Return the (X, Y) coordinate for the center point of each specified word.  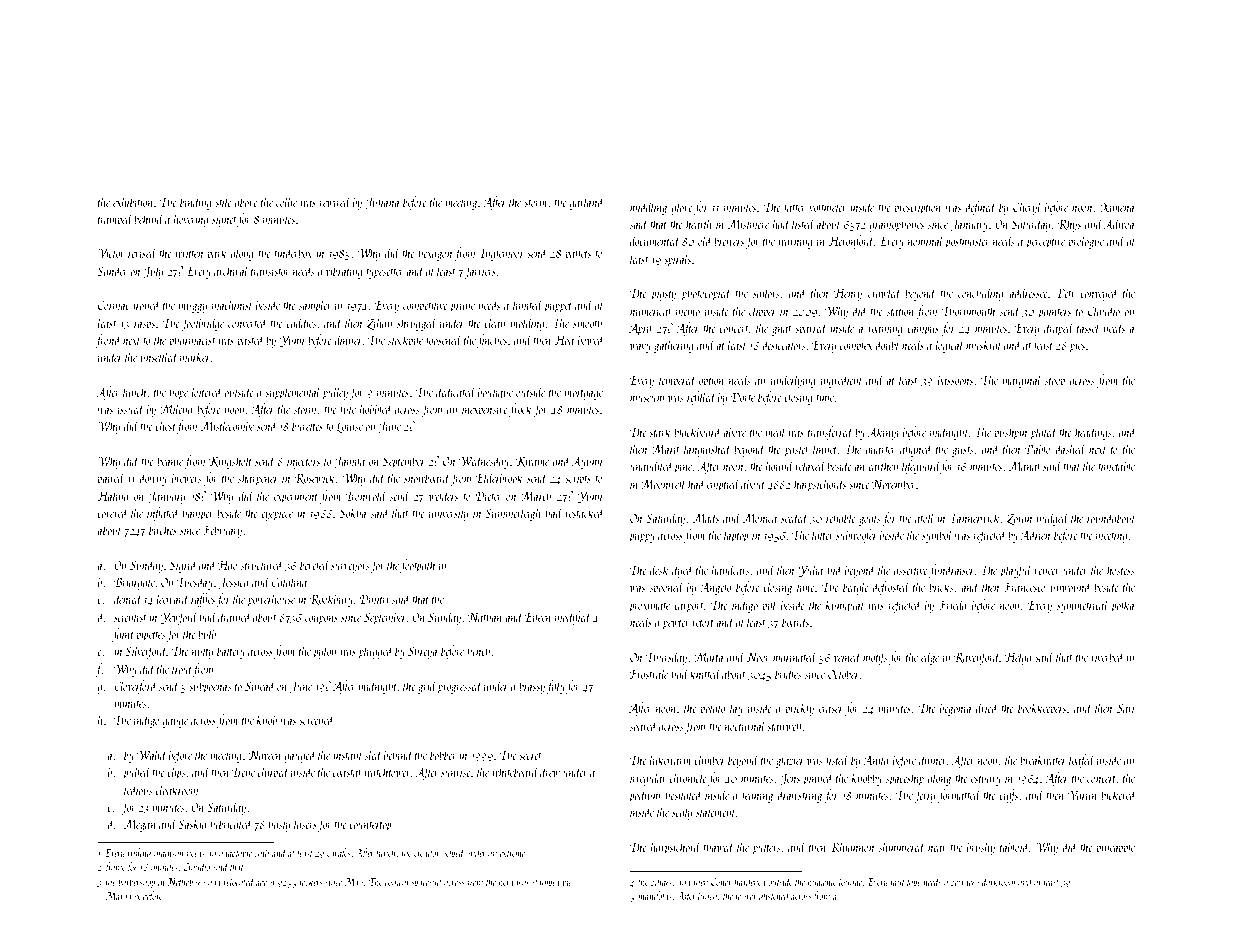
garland (587, 203)
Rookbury (331, 600)
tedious (138, 789)
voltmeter (828, 206)
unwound (1071, 586)
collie (286, 201)
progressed (460, 687)
